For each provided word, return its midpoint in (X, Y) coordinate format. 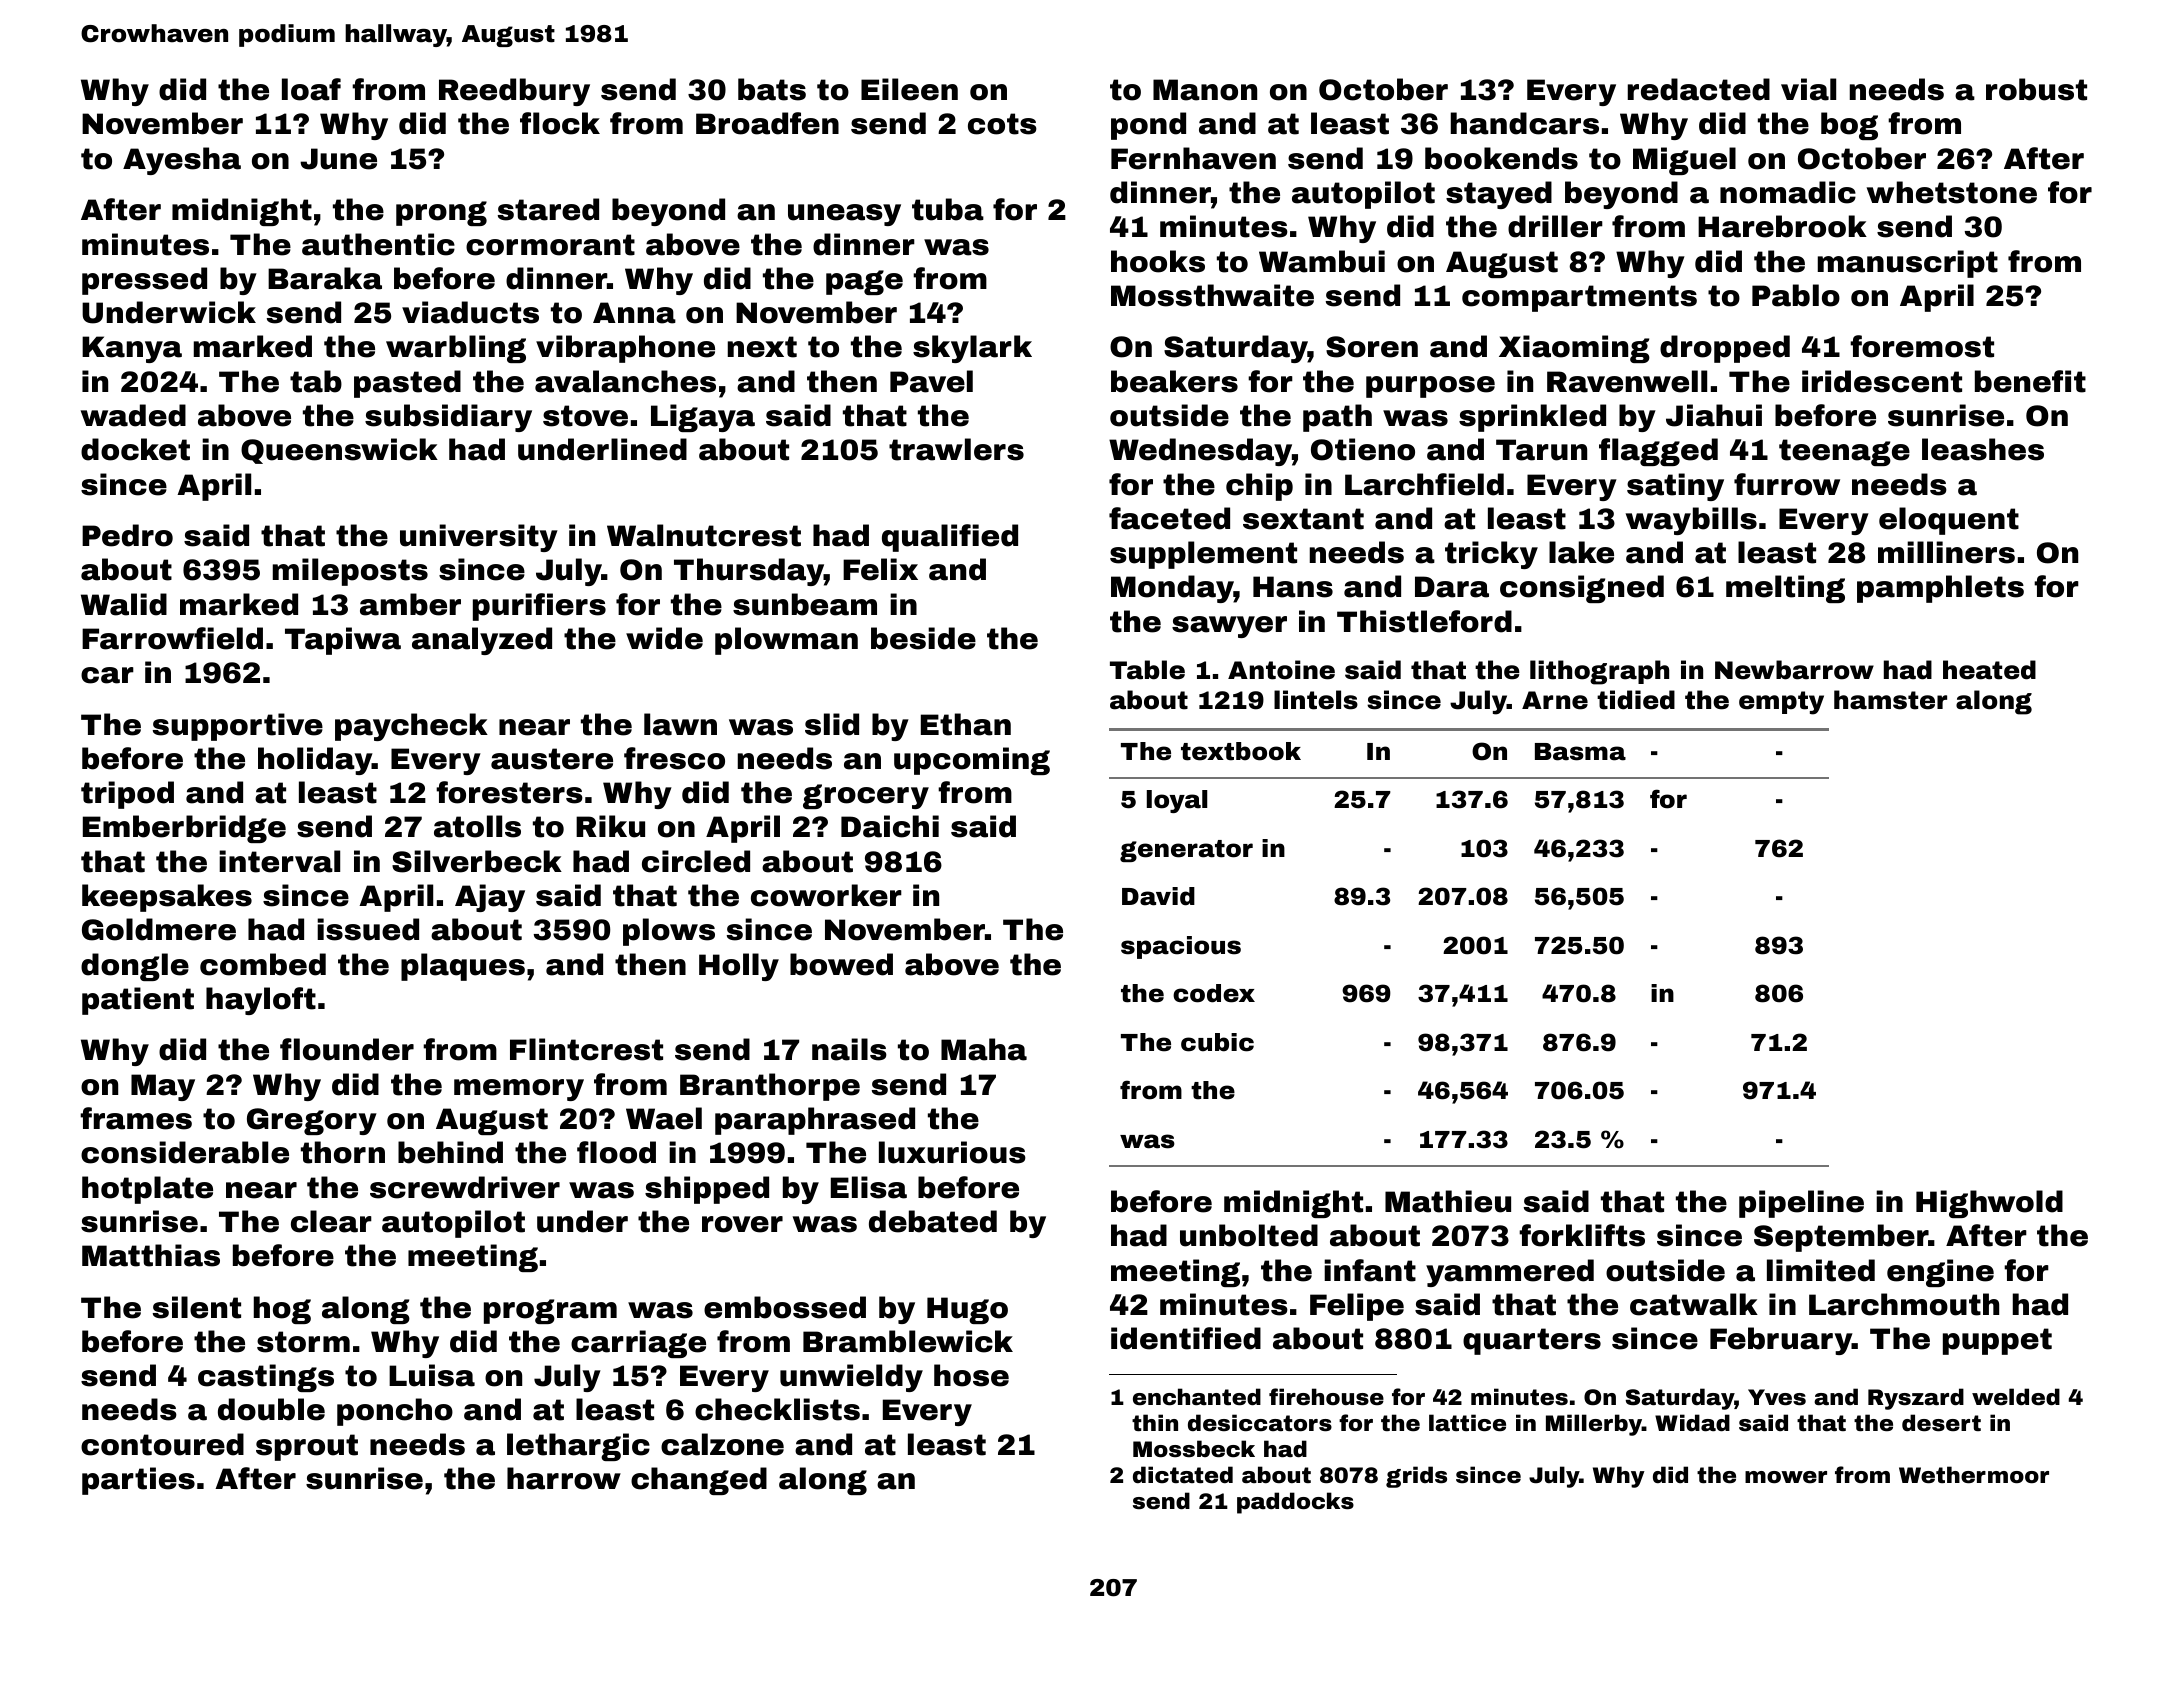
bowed (841, 964)
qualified (950, 538)
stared (548, 209)
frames (136, 1118)
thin (1155, 1422)
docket (135, 449)
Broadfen (767, 123)
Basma (1580, 752)
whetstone (1952, 192)
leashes (1983, 449)
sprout (307, 1447)
